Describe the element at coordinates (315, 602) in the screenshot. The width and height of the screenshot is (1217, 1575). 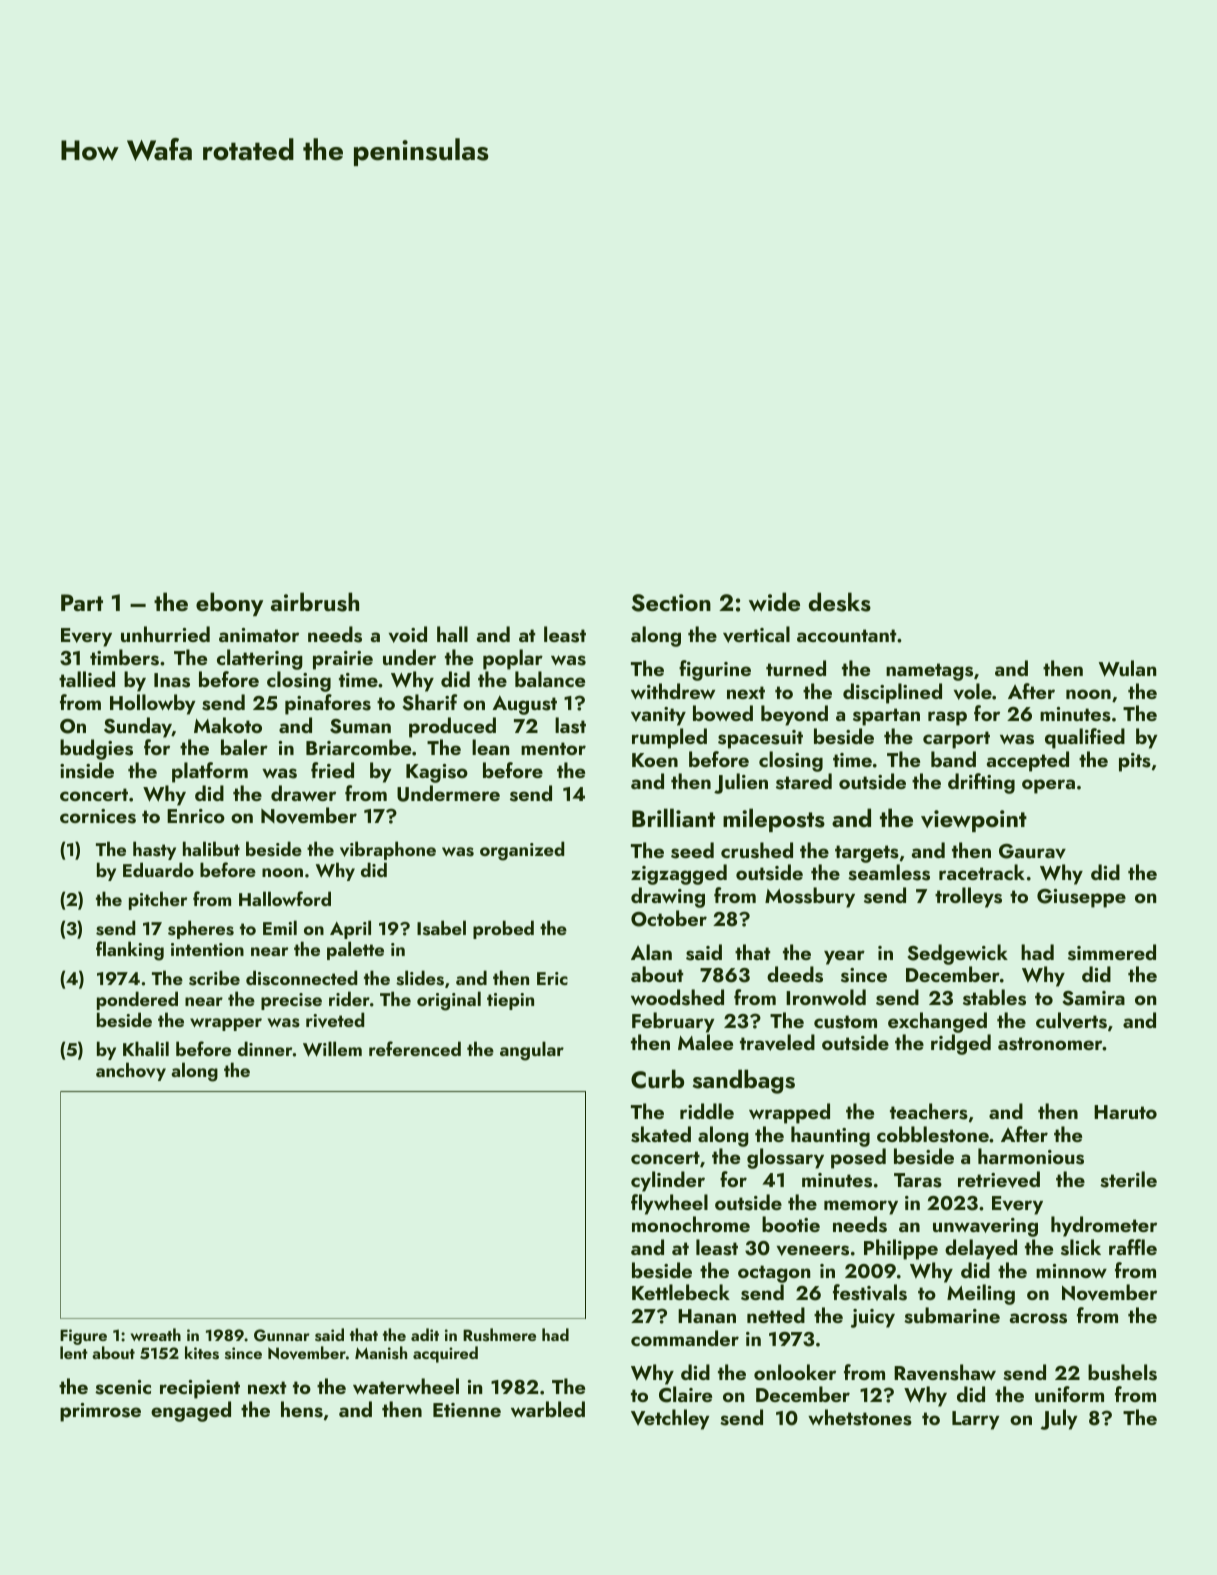
I see `airbrush` at that location.
